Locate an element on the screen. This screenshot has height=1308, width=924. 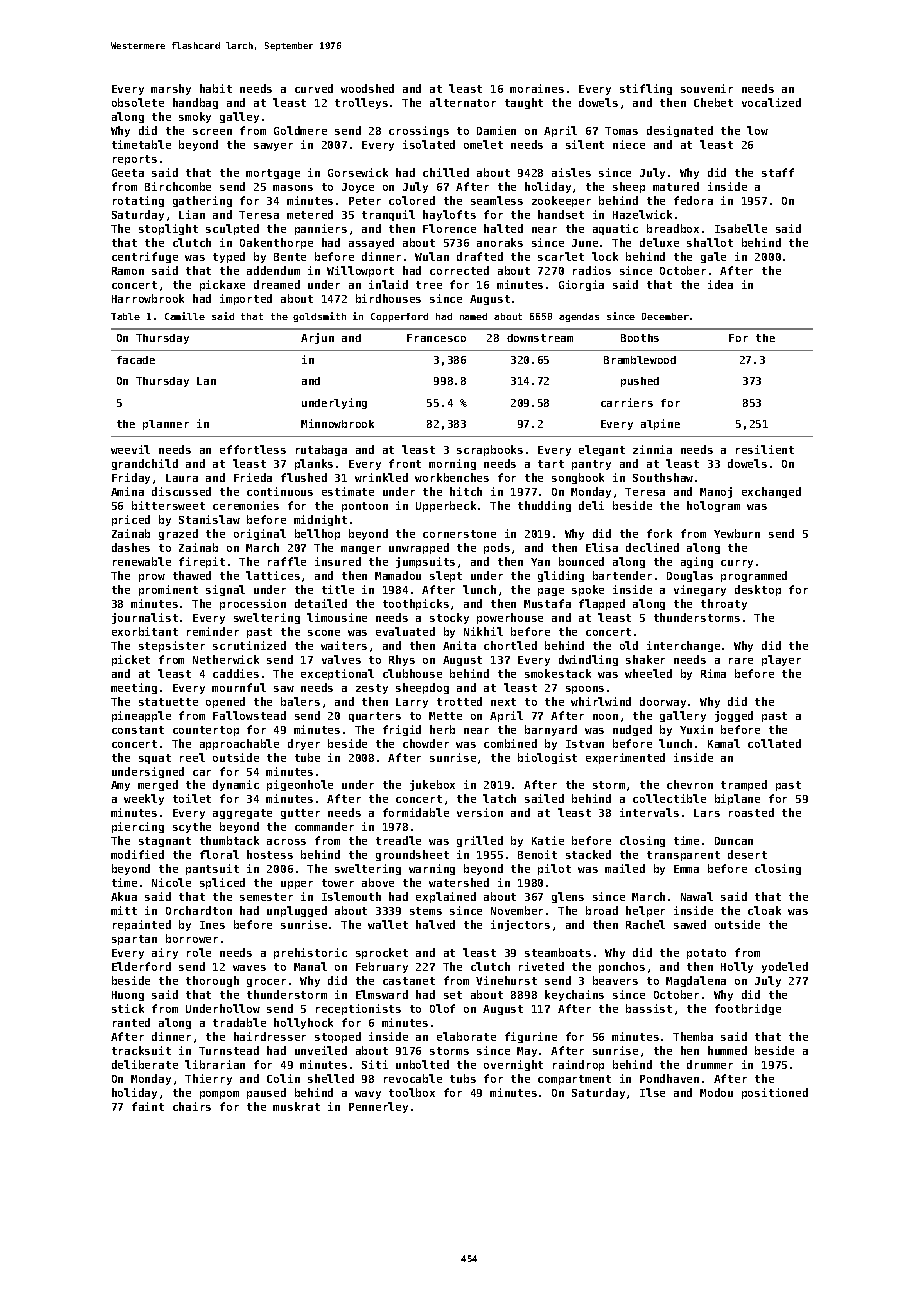
alternator is located at coordinates (463, 102).
